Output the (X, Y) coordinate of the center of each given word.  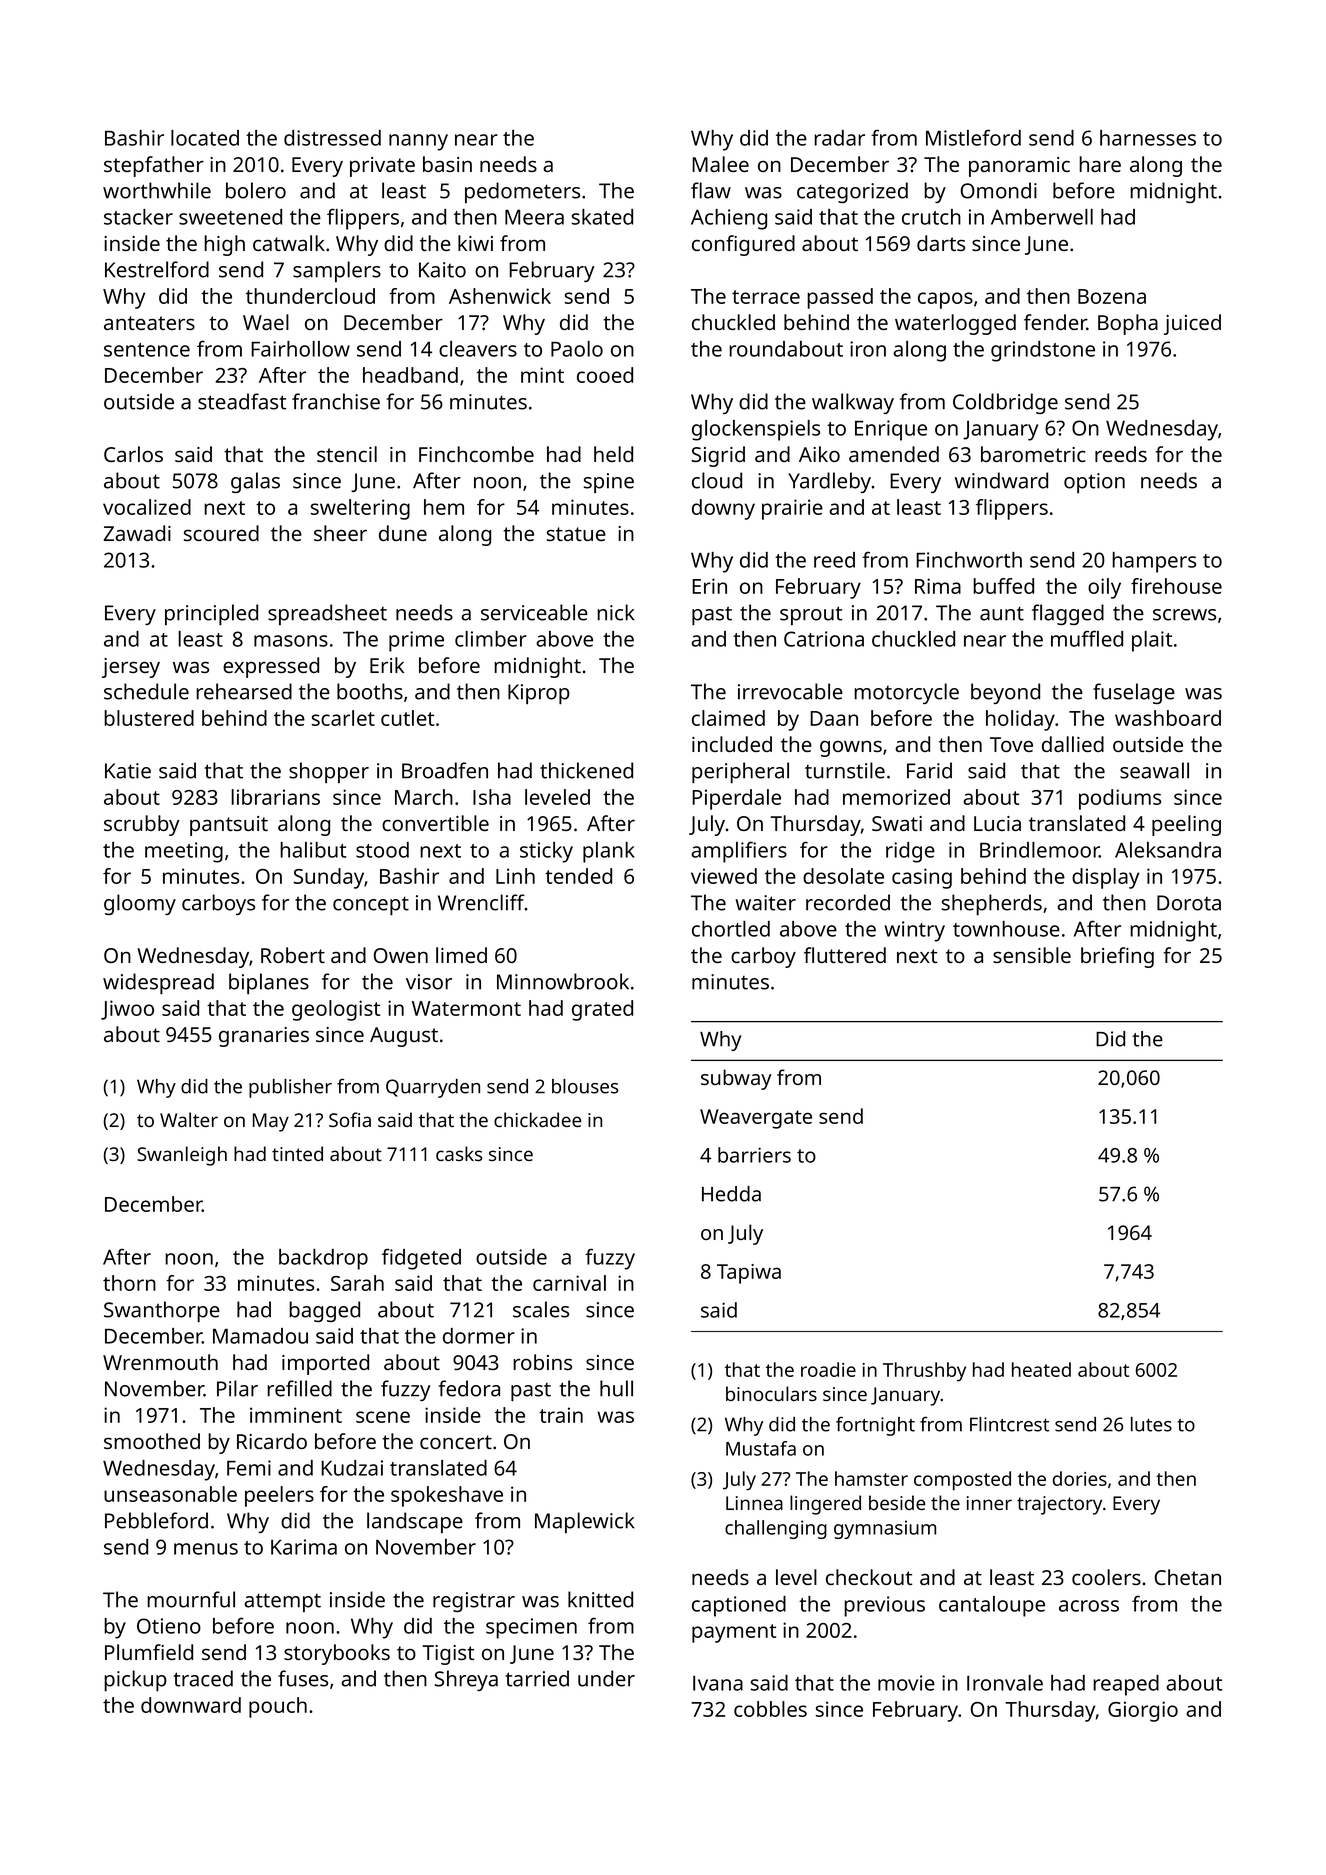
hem (444, 507)
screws (1184, 615)
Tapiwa (749, 1274)
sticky (546, 852)
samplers (337, 271)
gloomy (140, 904)
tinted (297, 1153)
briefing (1117, 957)
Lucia (997, 823)
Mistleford (973, 138)
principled (211, 614)
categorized (852, 192)
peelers (279, 1496)
